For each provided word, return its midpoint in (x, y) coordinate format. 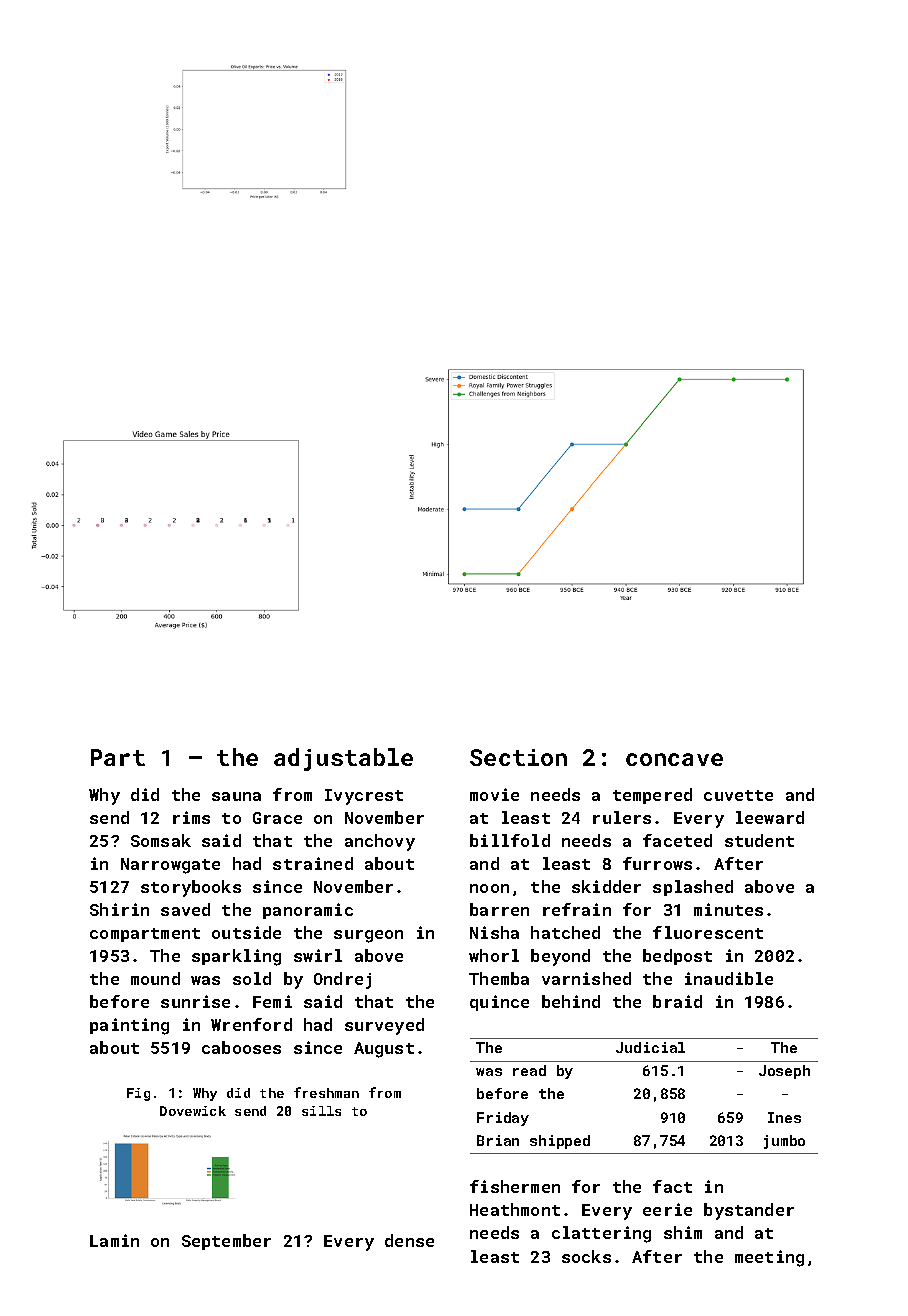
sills (321, 1111)
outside (246, 932)
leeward (770, 817)
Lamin (114, 1240)
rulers (622, 817)
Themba (499, 978)
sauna (236, 796)
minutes (728, 909)
